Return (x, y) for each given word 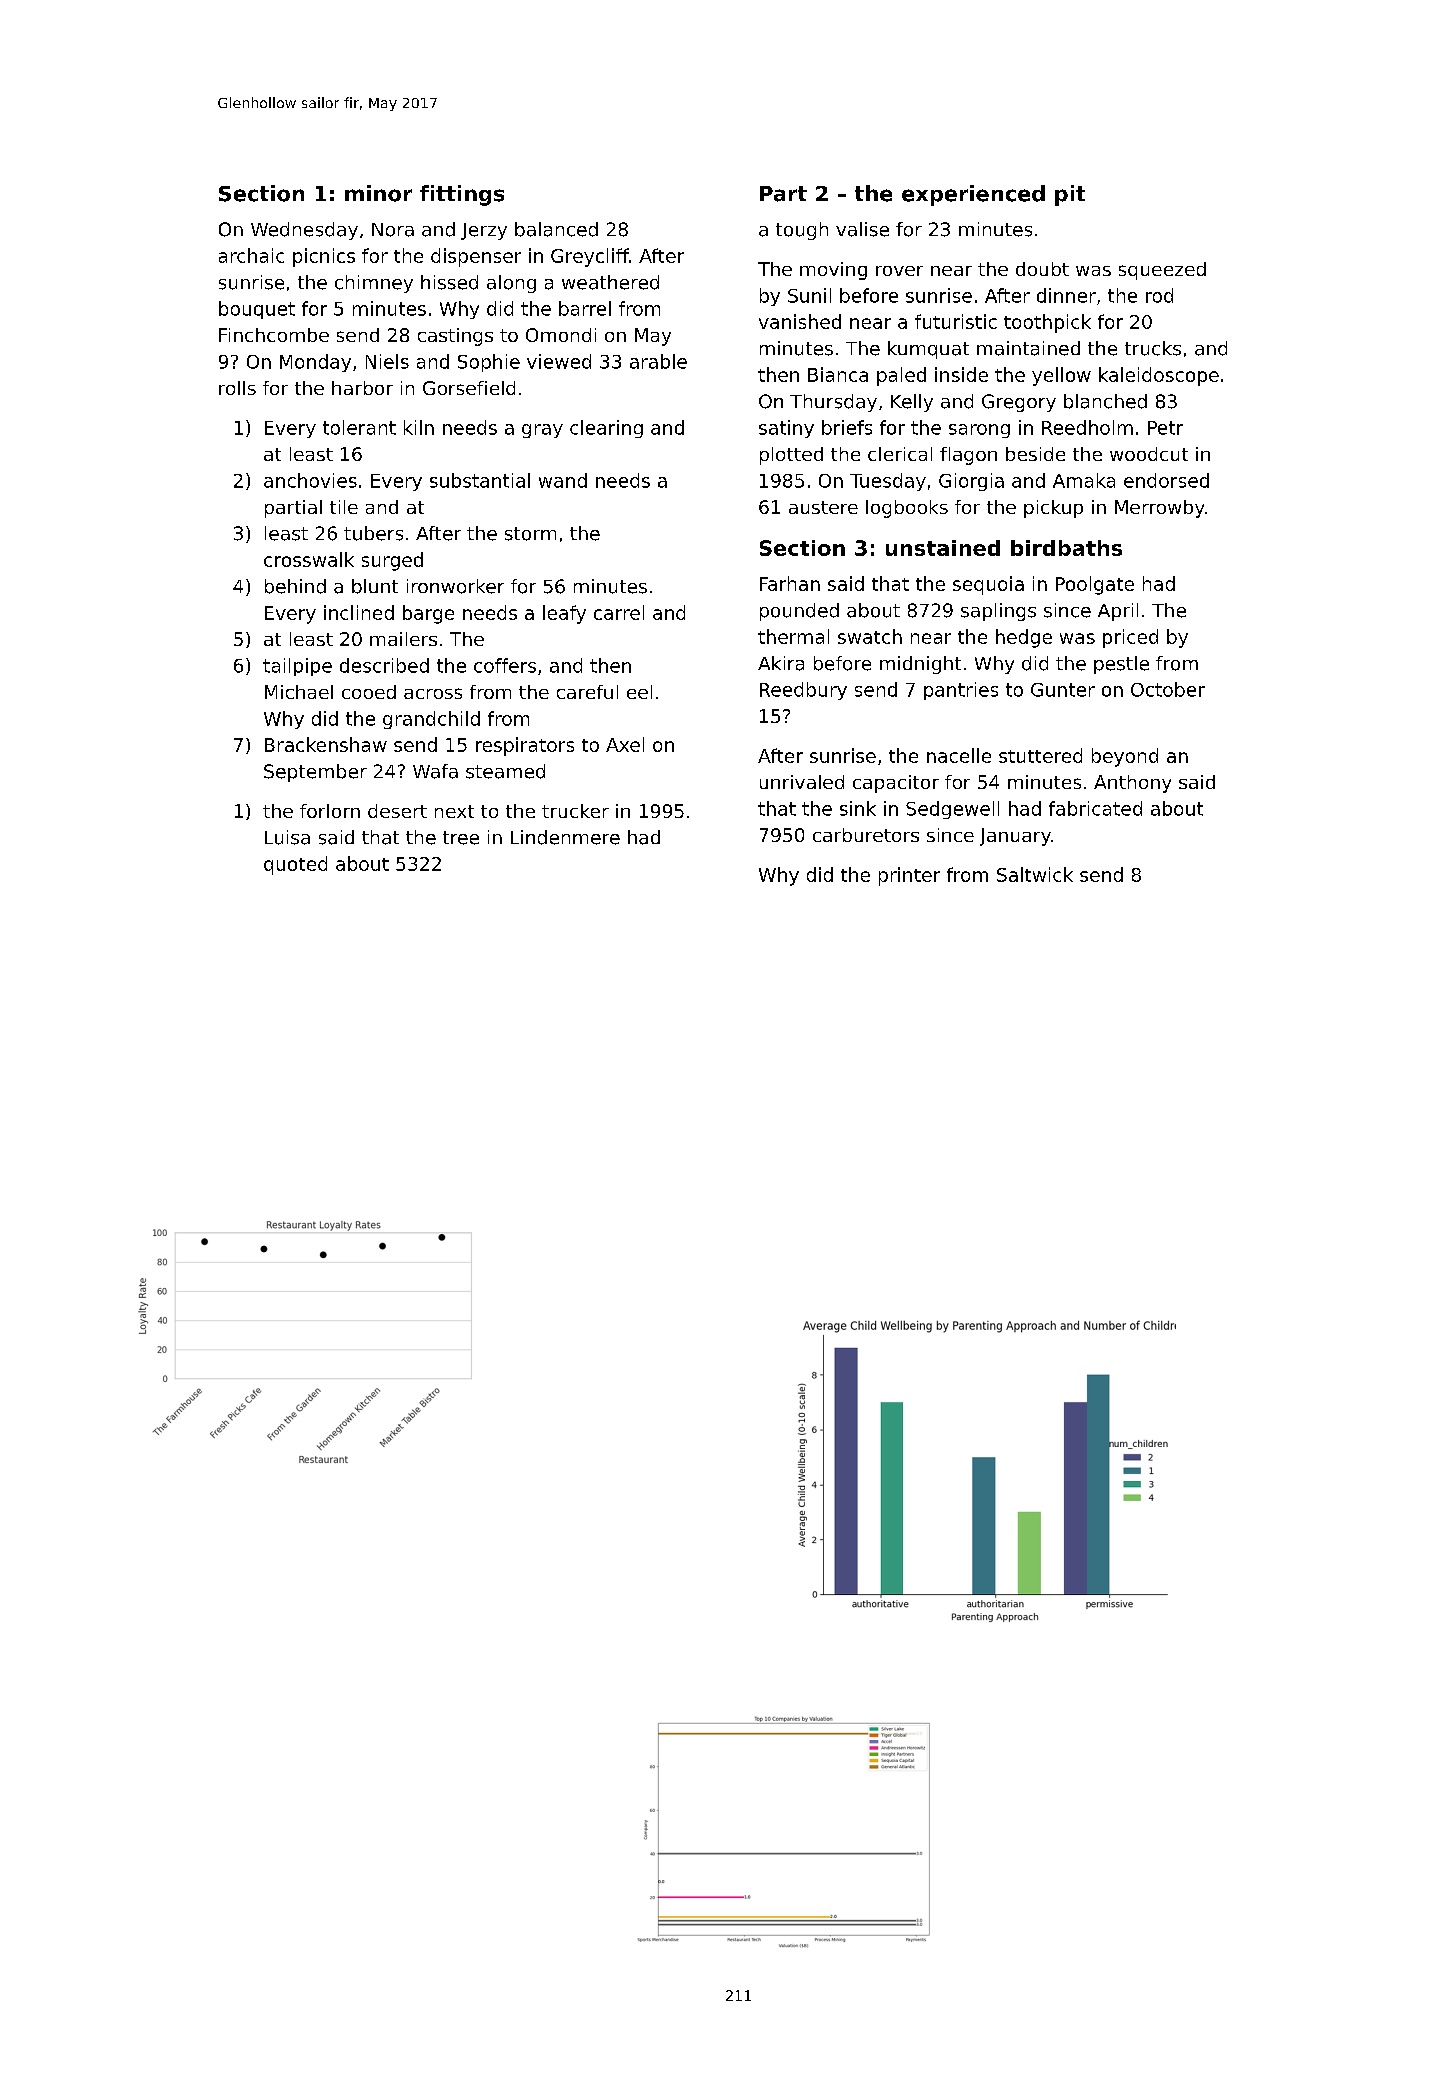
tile (344, 507)
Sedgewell (952, 810)
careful (587, 692)
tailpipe (297, 667)
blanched (1105, 401)
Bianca (838, 374)
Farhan (790, 583)
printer (909, 876)
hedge (1024, 638)
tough (802, 231)
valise (862, 229)
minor (378, 193)
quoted (295, 865)
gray (542, 431)
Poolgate (1095, 585)
